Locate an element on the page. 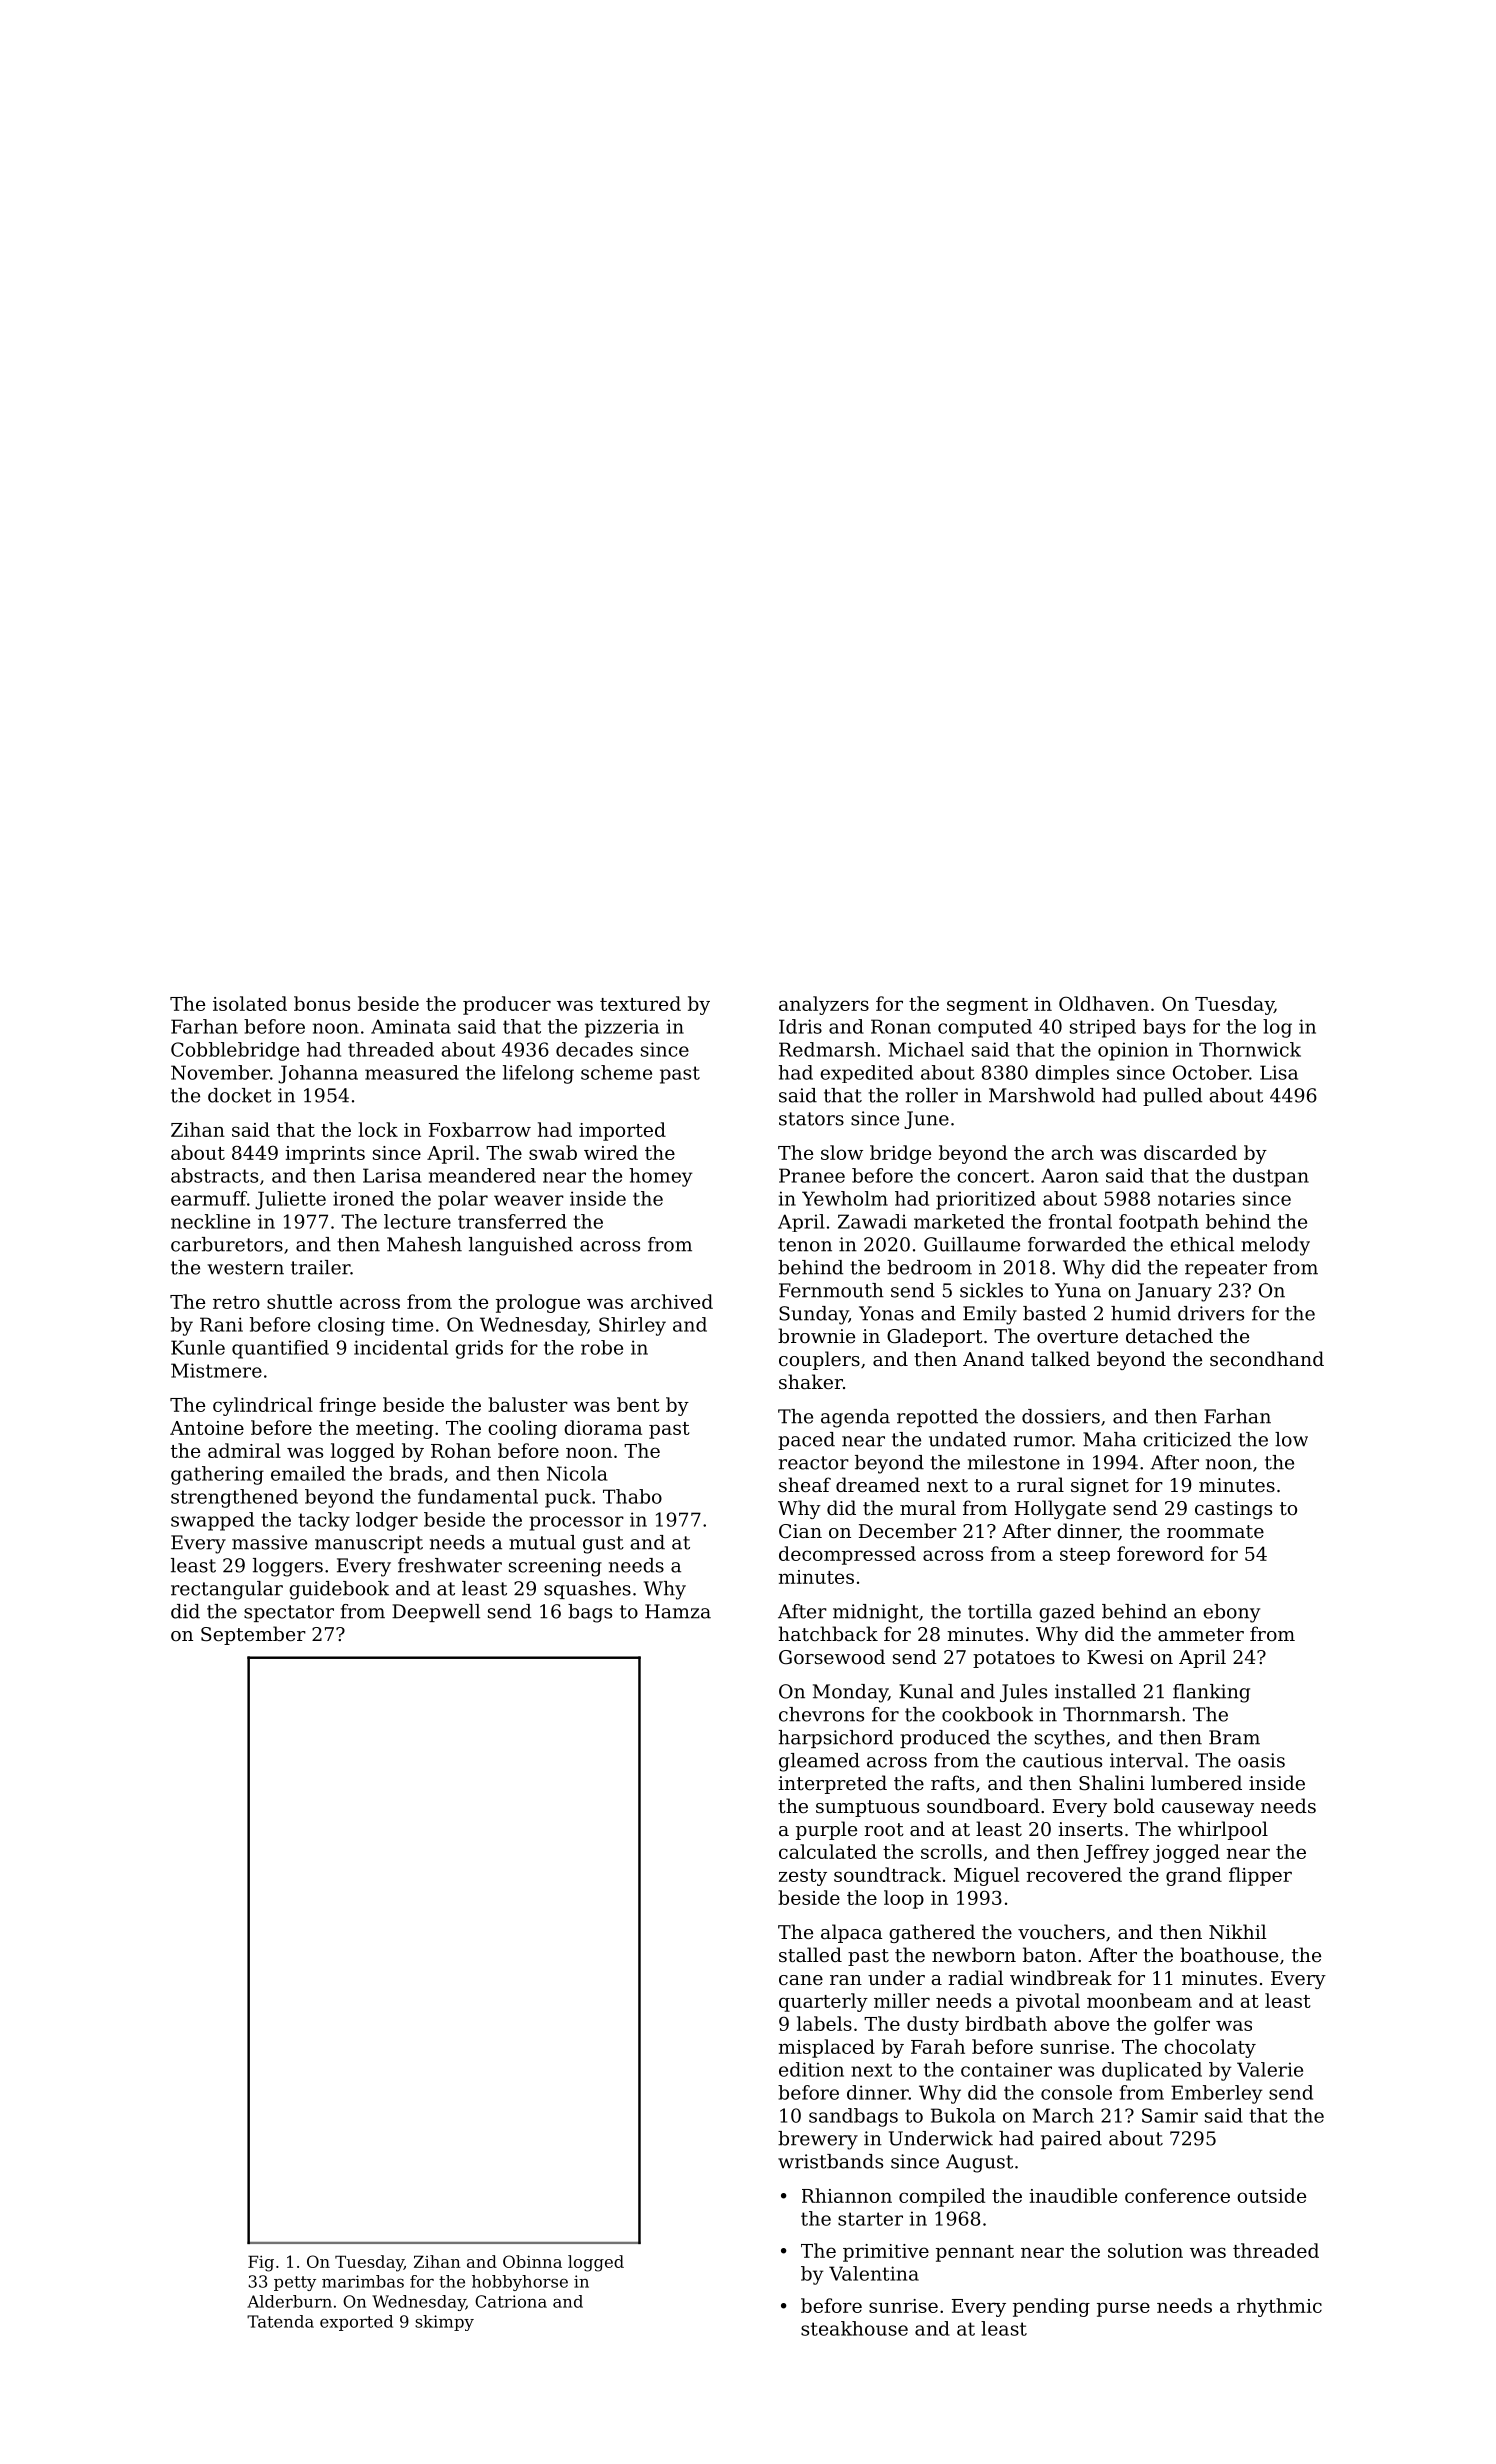  ebony is located at coordinates (1231, 1613).
